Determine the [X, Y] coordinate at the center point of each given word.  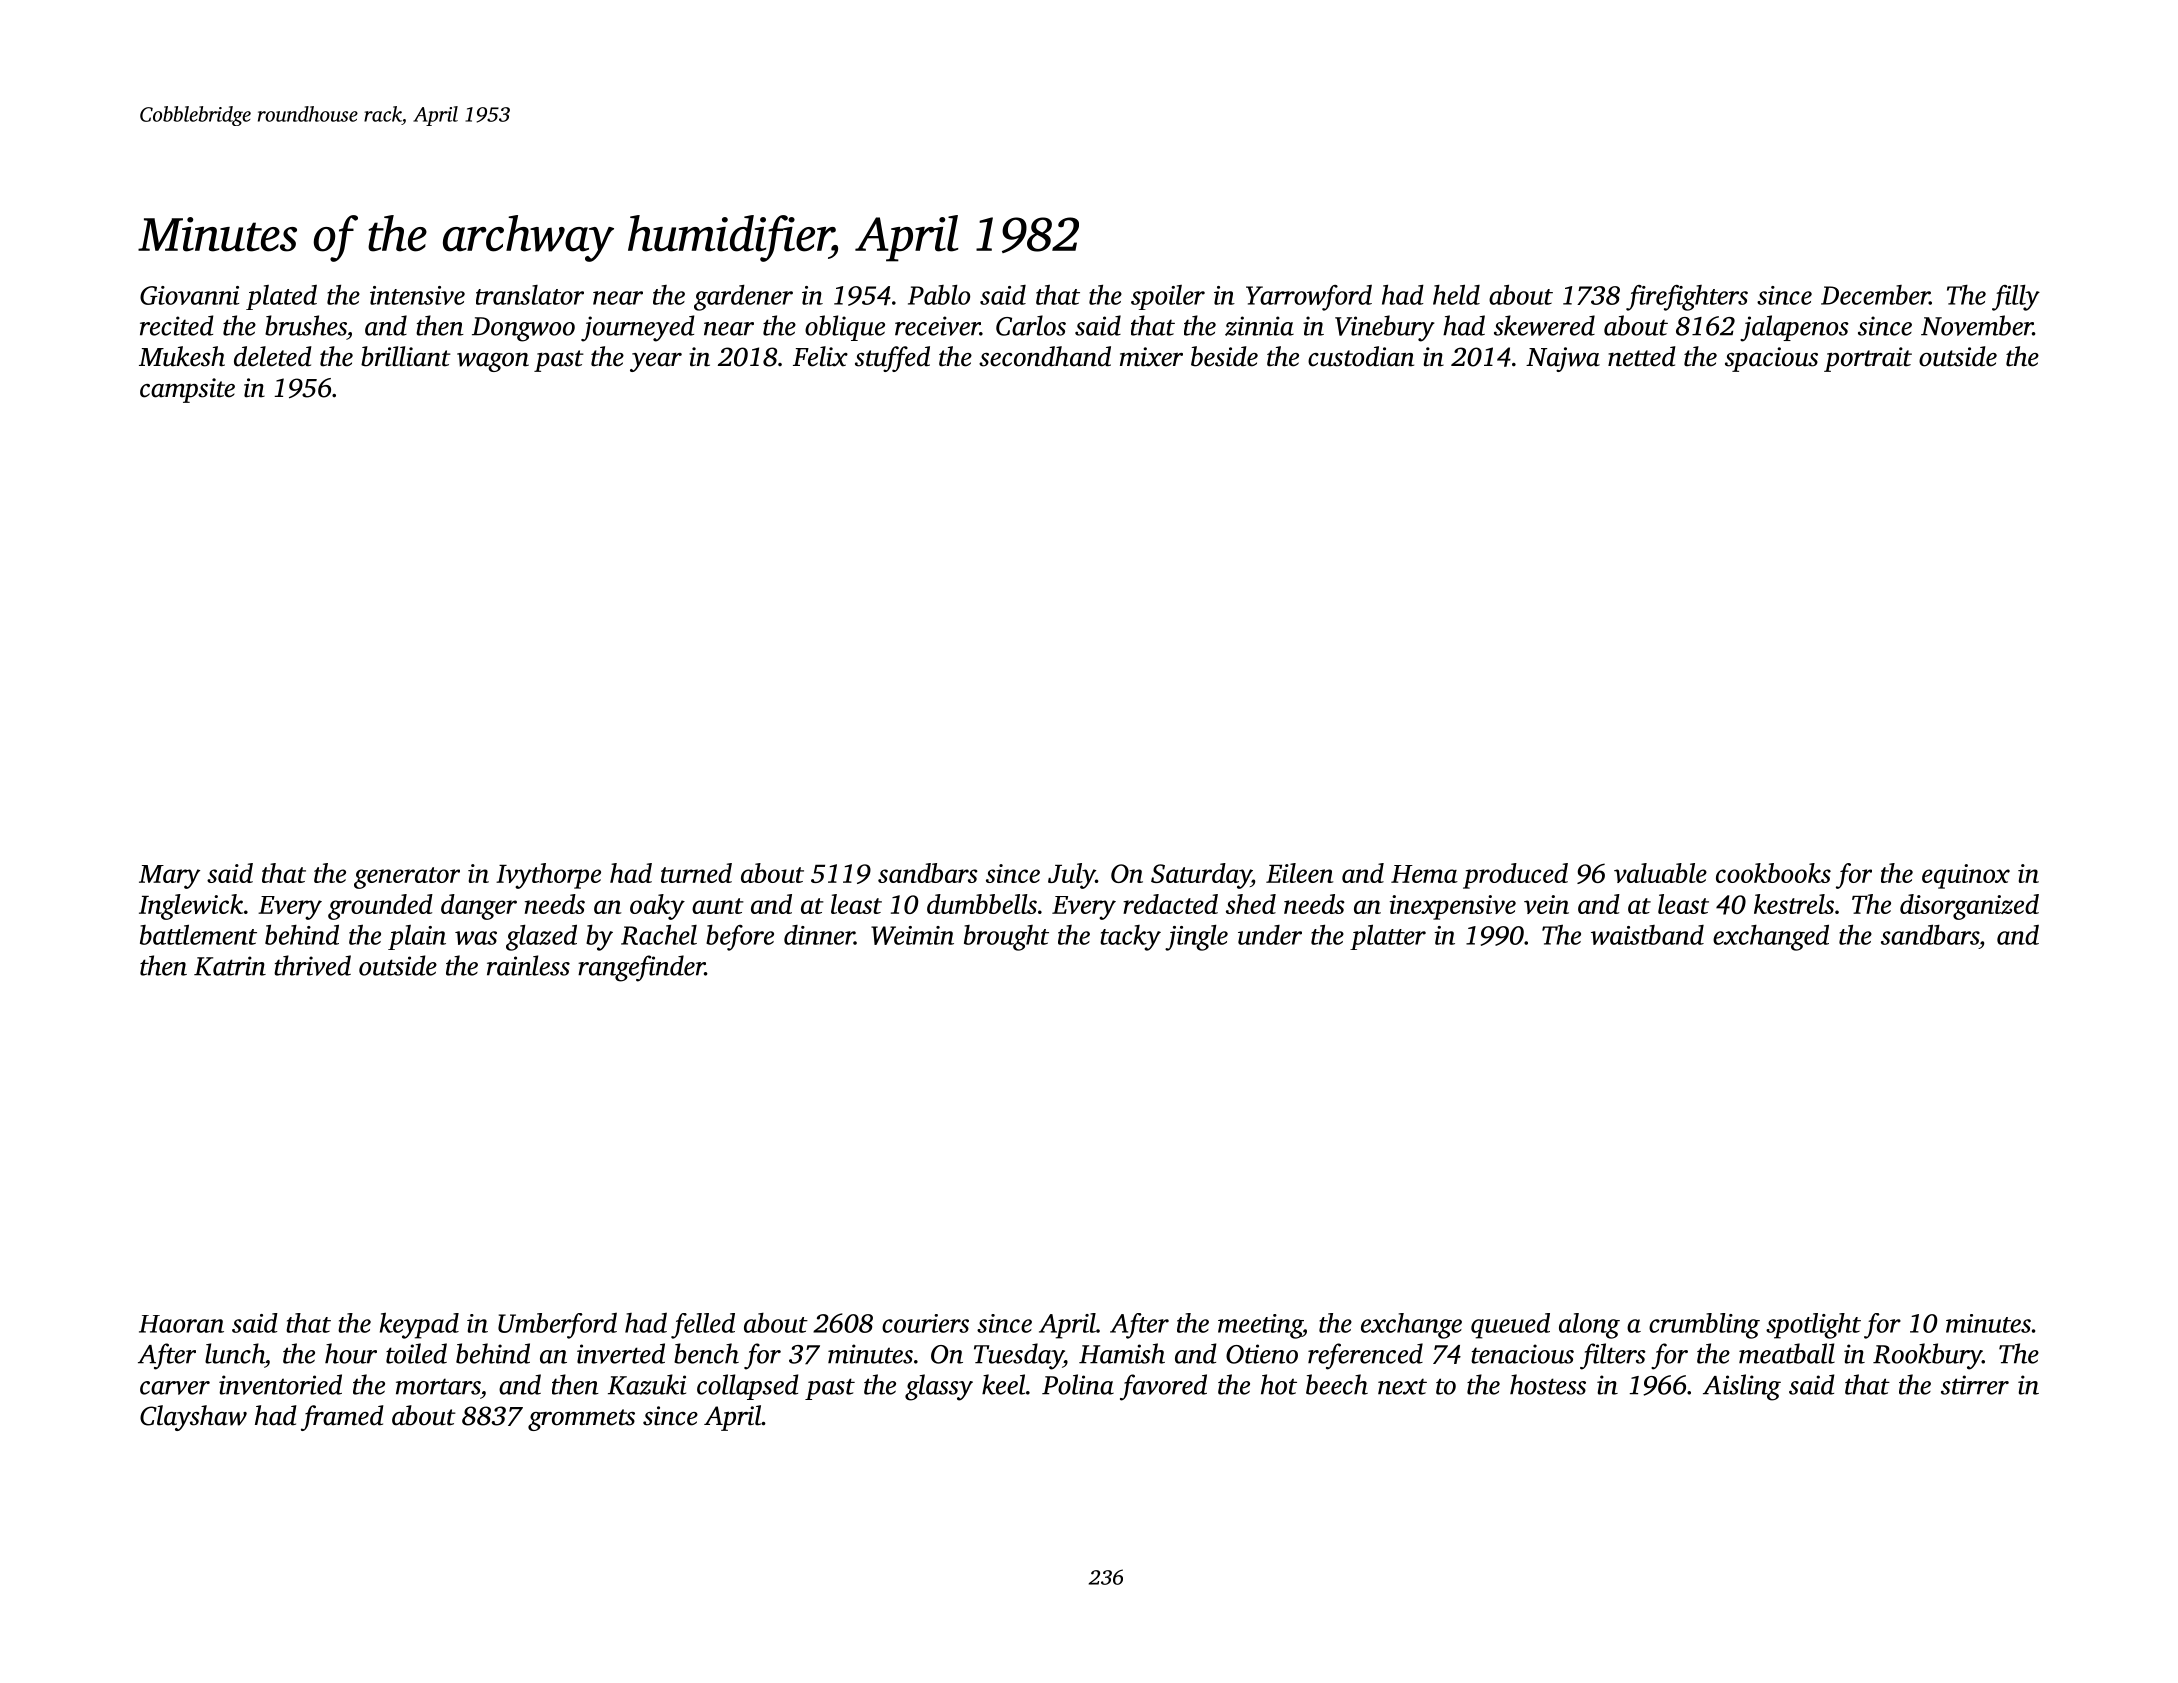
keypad [419, 1326]
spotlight [1813, 1326]
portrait [1868, 359]
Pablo [939, 295]
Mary [169, 877]
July [1072, 876]
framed [342, 1418]
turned [696, 873]
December [1875, 295]
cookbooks [1773, 873]
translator [530, 295]
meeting [1260, 1326]
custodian [1361, 356]
